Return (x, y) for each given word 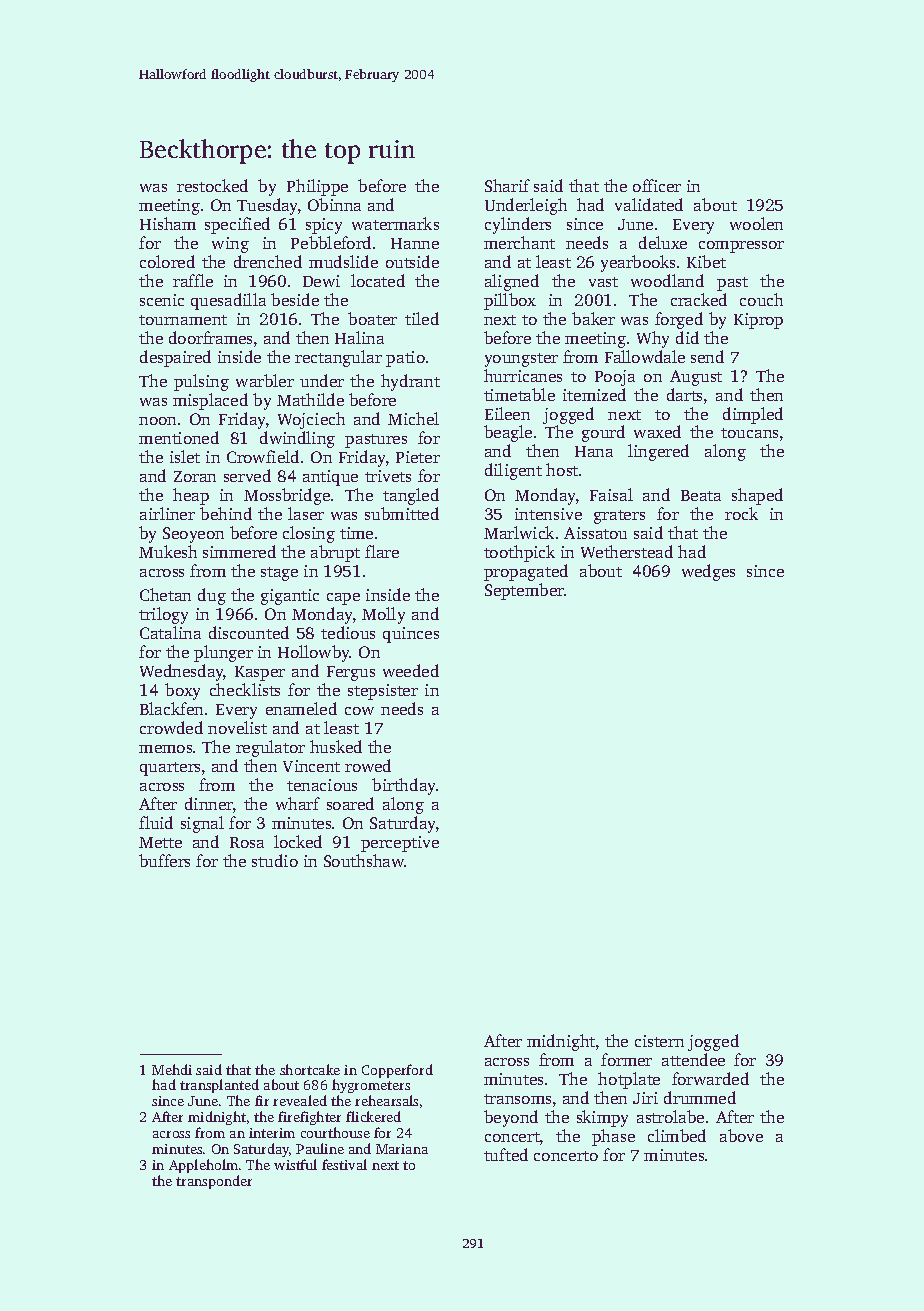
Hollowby (314, 653)
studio (275, 860)
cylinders (518, 225)
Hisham (168, 223)
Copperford (397, 1071)
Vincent (311, 766)
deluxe (663, 242)
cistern (659, 1041)
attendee (693, 1059)
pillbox (510, 301)
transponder (214, 1182)
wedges (708, 572)
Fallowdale (645, 356)
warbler (265, 380)
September (524, 591)
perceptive (400, 844)
